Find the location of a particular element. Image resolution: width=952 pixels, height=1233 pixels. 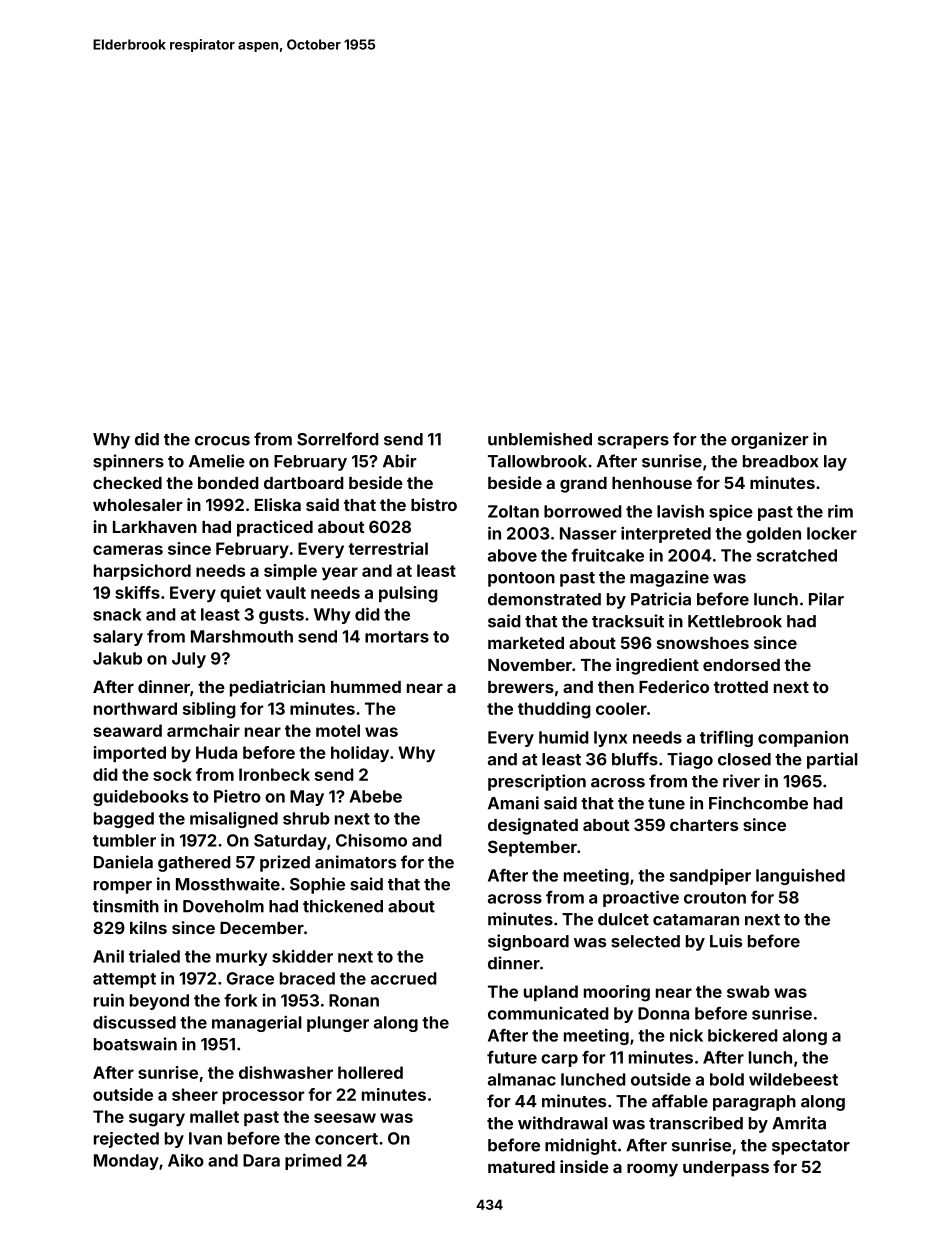

attempt is located at coordinates (124, 980).
